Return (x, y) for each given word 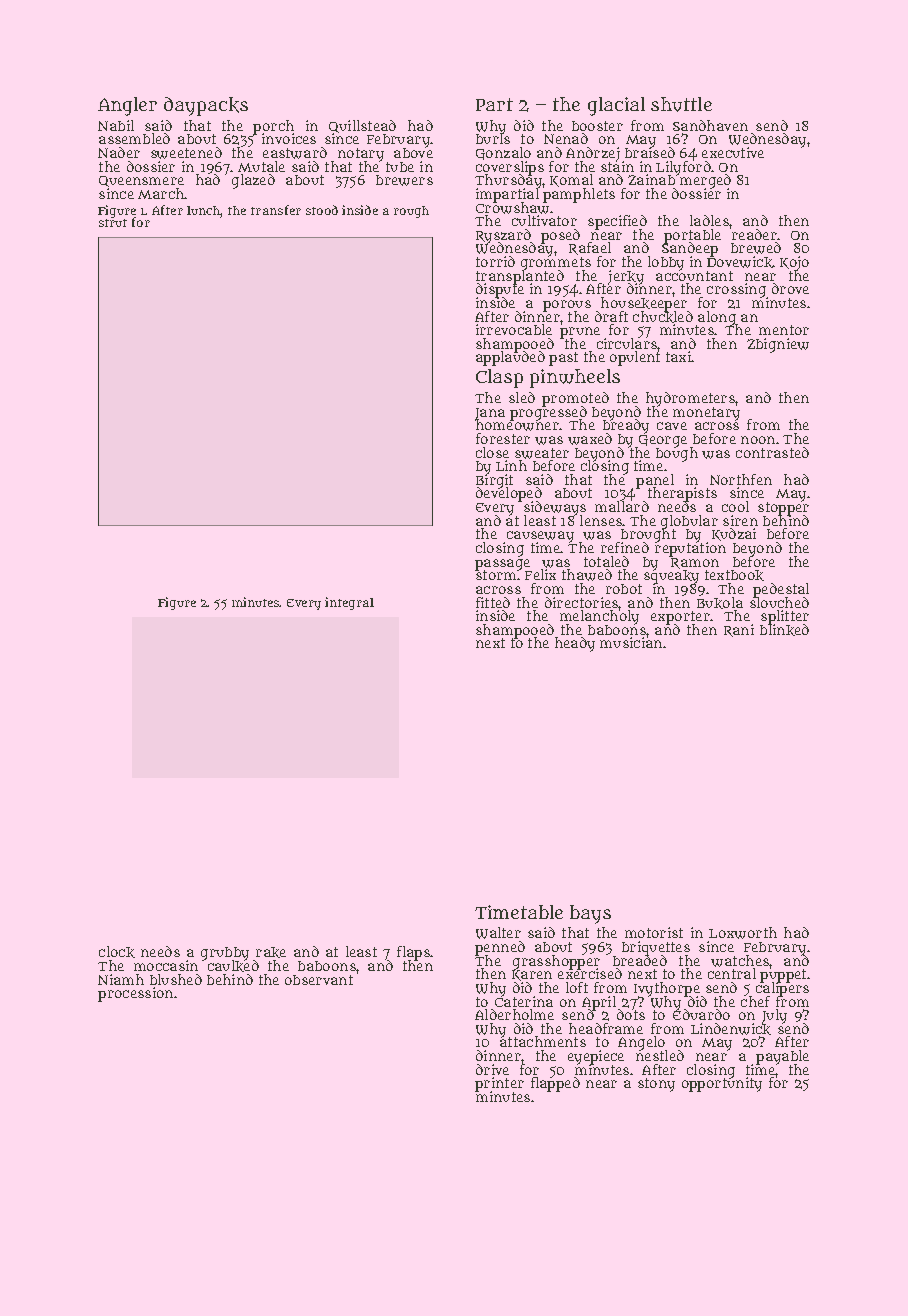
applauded (510, 359)
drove (790, 288)
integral (349, 603)
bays (590, 914)
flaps (413, 953)
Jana (490, 414)
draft (611, 316)
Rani (739, 630)
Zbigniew (778, 345)
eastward (295, 153)
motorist (654, 932)
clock (117, 952)
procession (135, 994)
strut (113, 223)
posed (560, 236)
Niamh (121, 979)
